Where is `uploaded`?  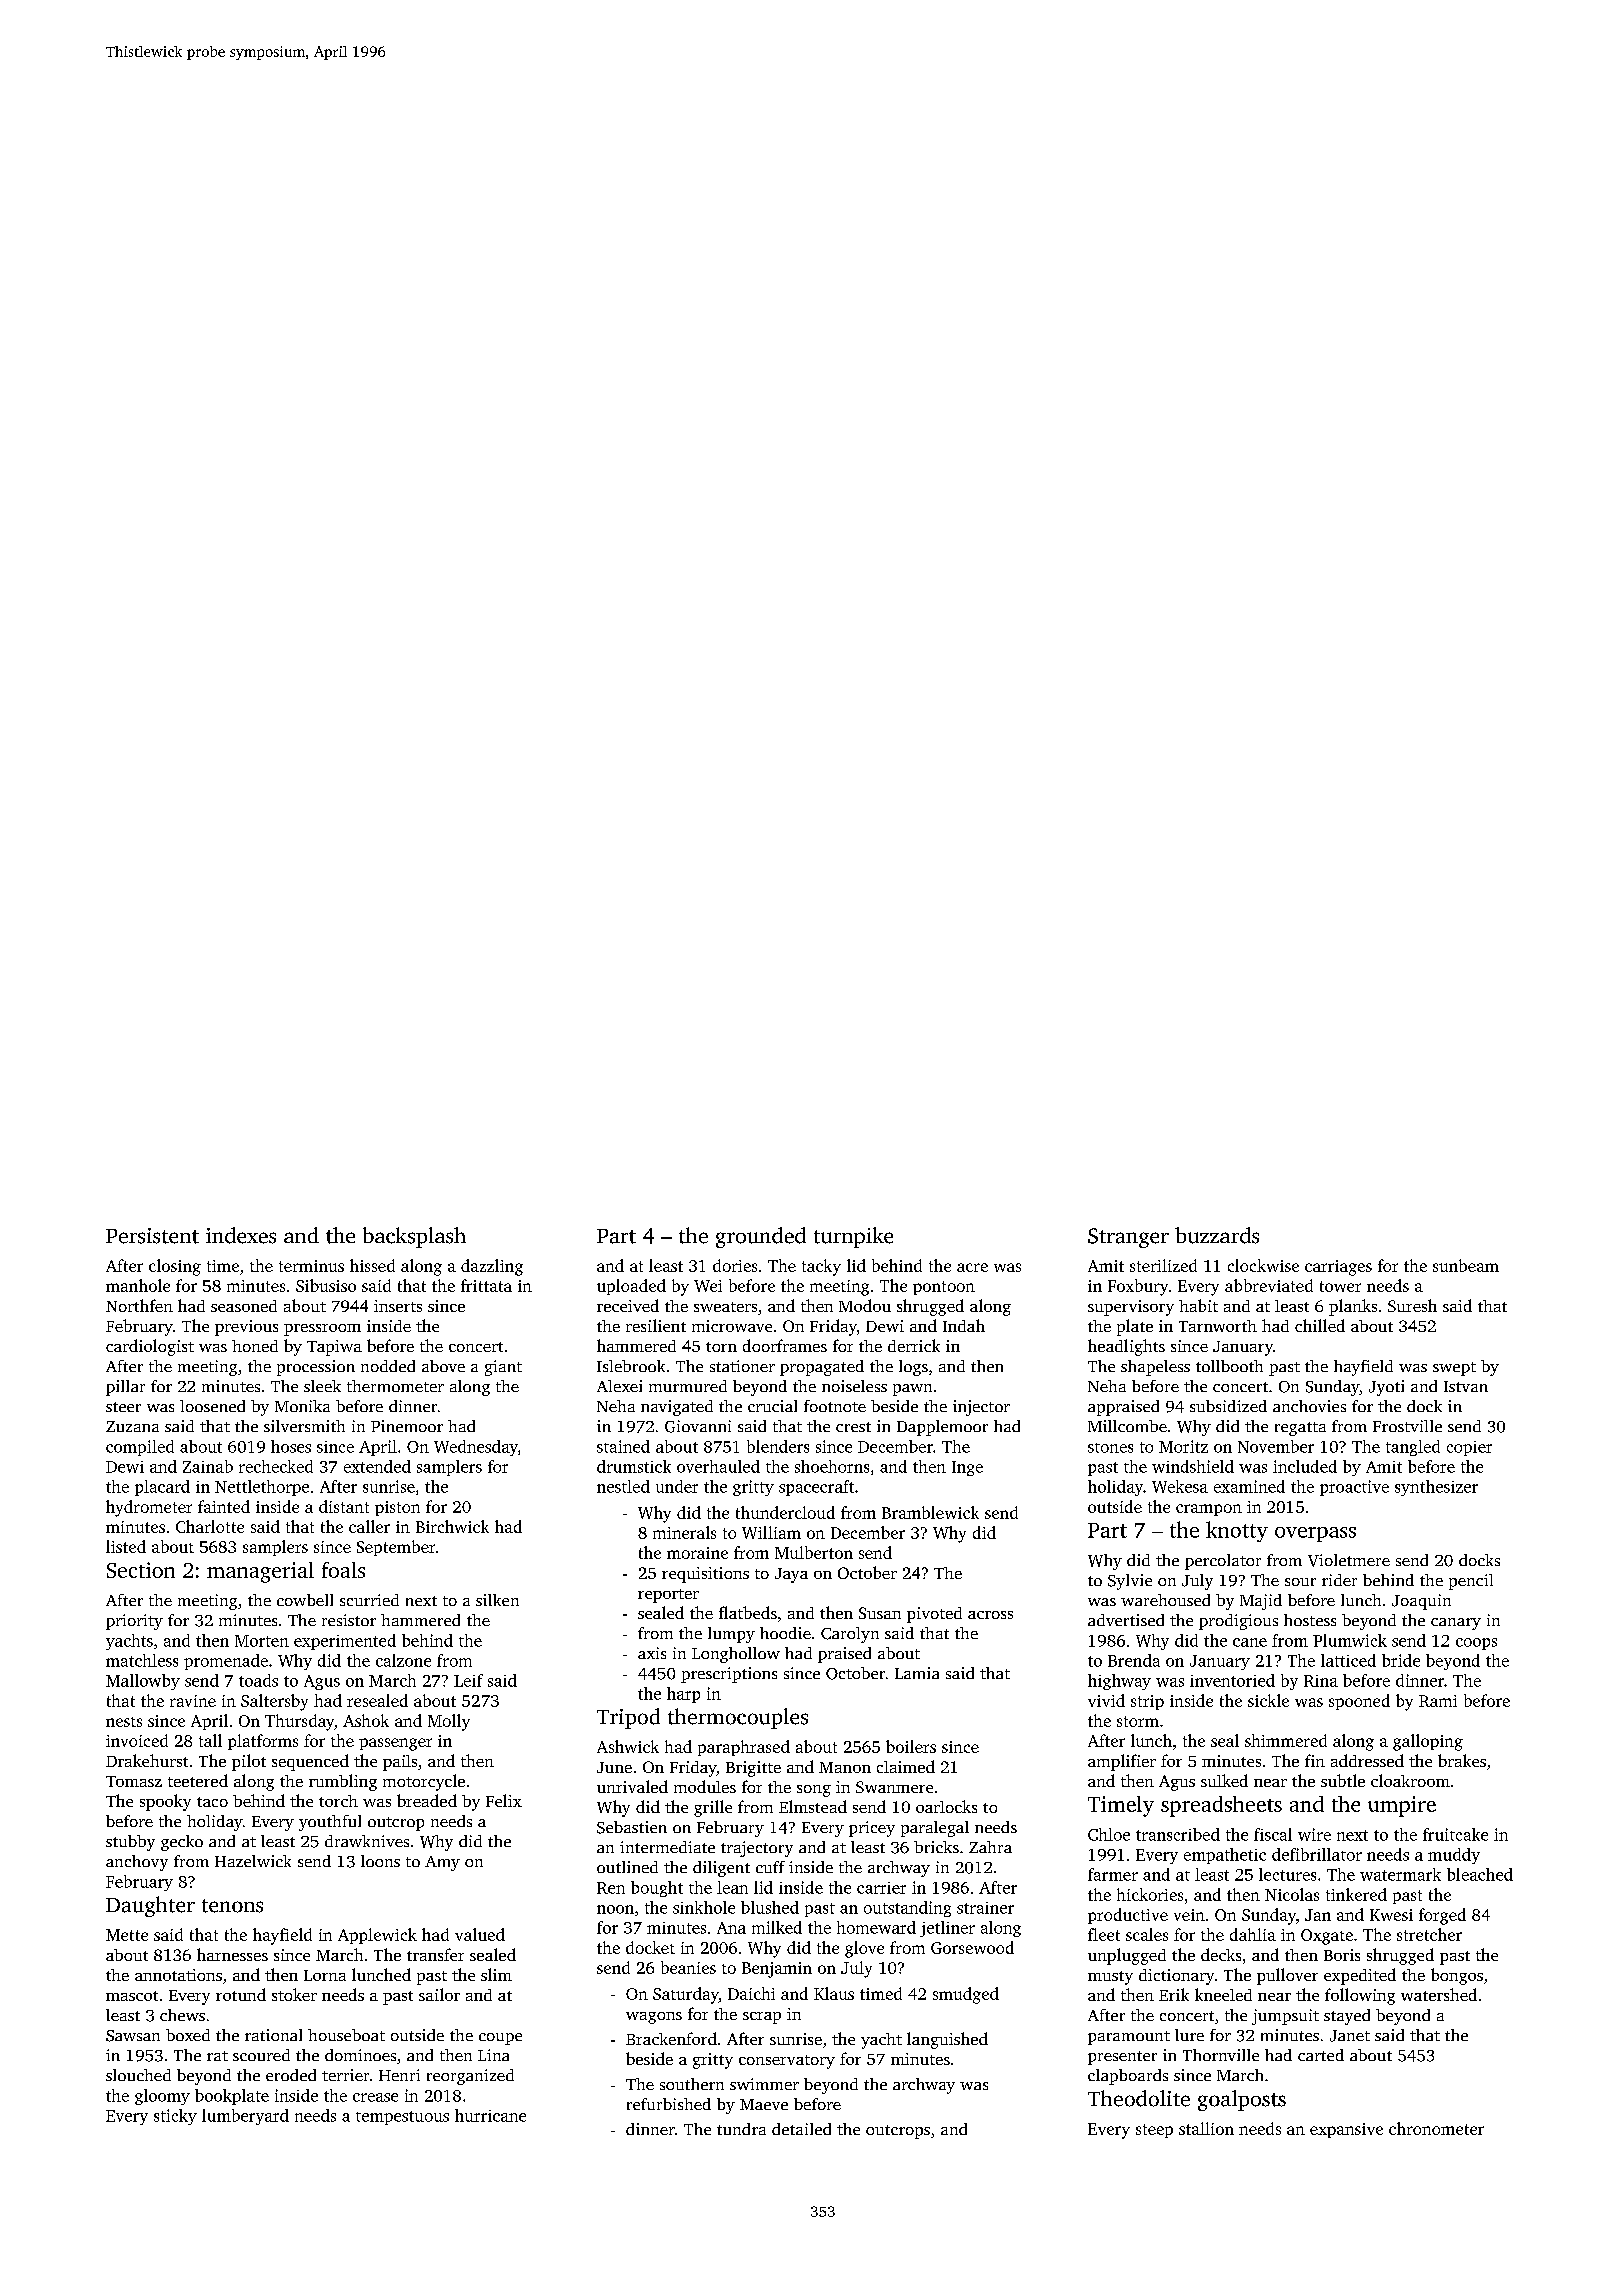 uploaded is located at coordinates (631, 1287).
